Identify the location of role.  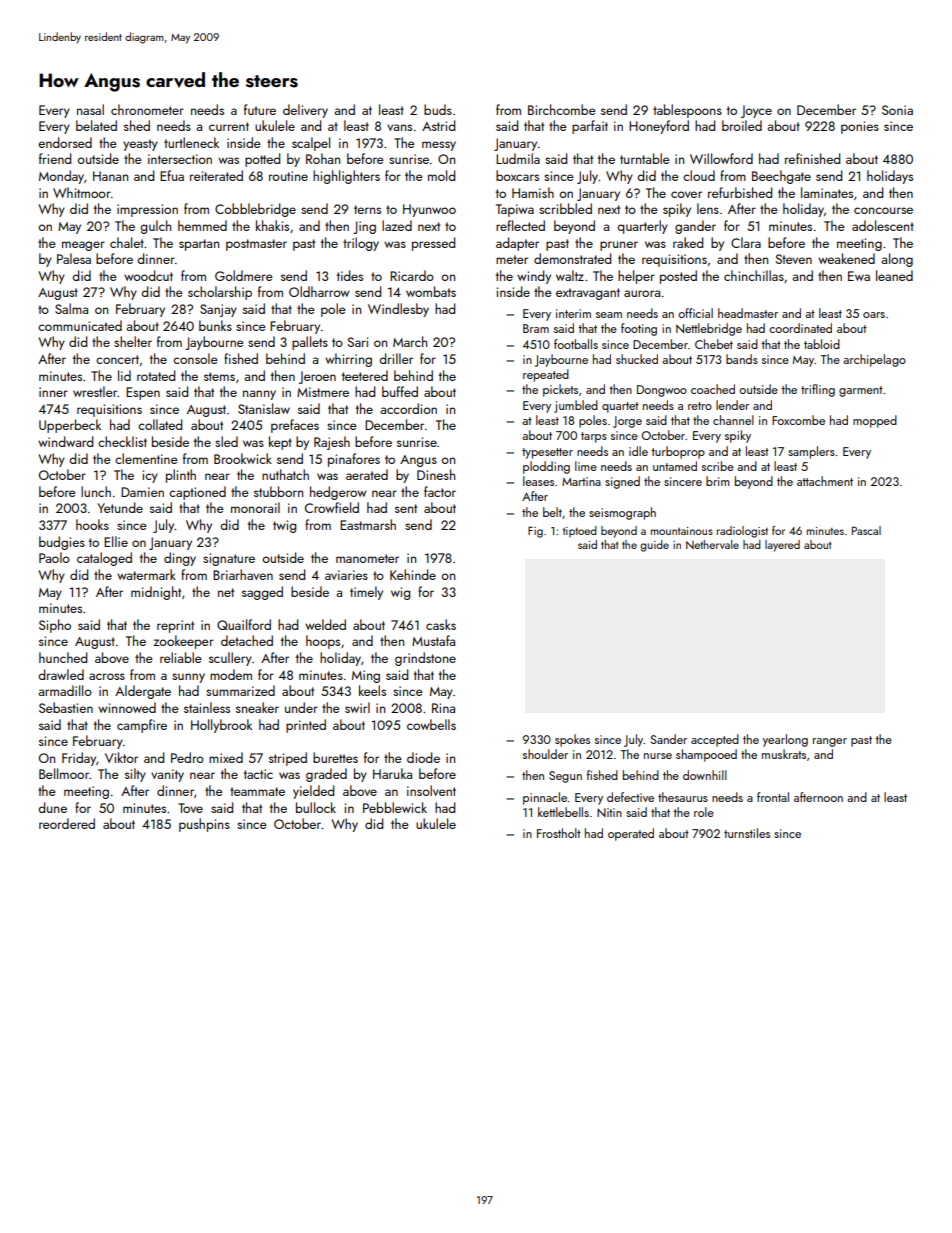
(704, 812).
